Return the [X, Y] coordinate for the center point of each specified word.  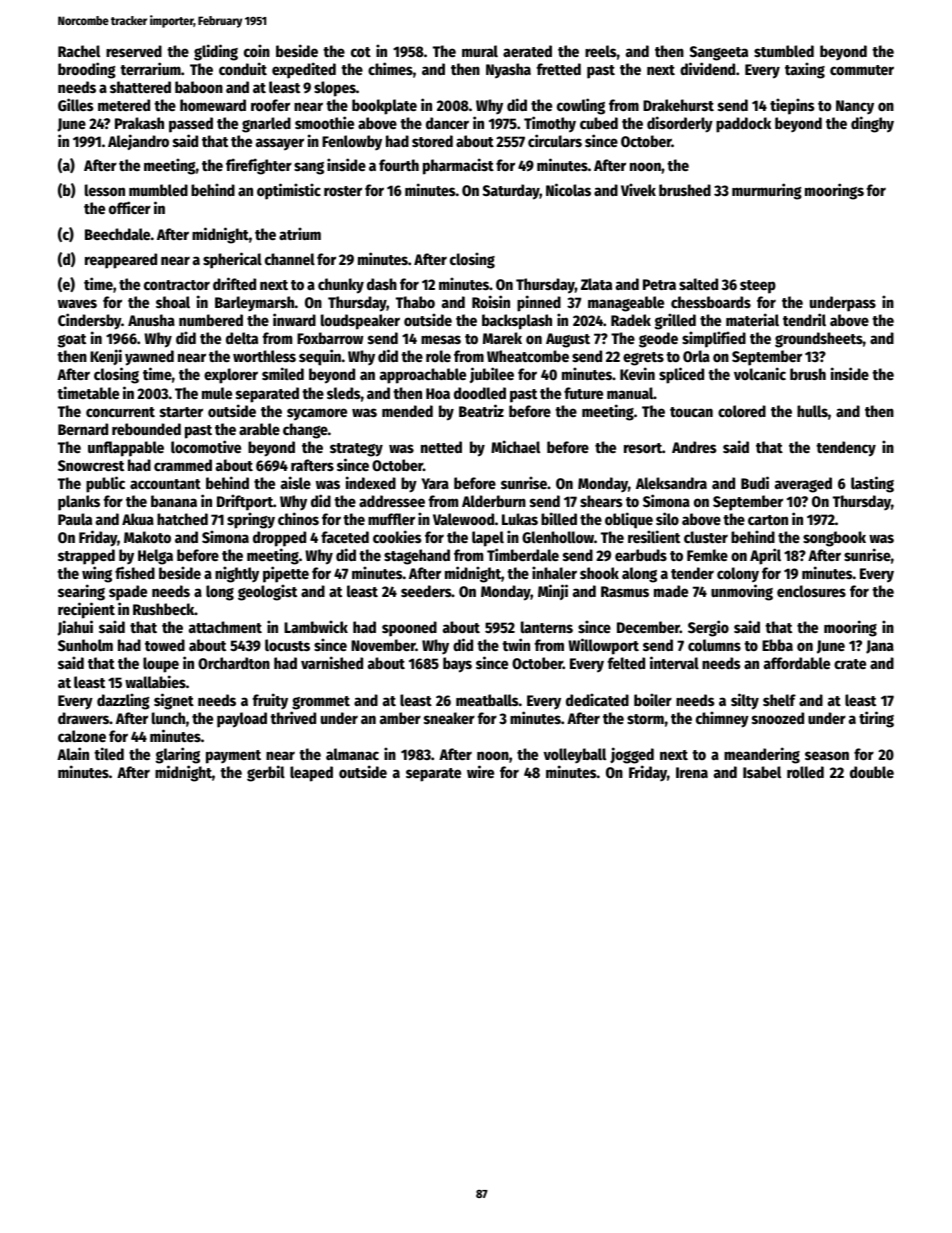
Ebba [777, 645]
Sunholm [85, 645]
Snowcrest [91, 465]
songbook [834, 539]
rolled [805, 772]
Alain [73, 753]
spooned [409, 629]
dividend [707, 68]
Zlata [596, 284]
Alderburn [494, 501]
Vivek [638, 189]
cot [361, 52]
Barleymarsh [254, 304]
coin [257, 50]
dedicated [597, 699]
